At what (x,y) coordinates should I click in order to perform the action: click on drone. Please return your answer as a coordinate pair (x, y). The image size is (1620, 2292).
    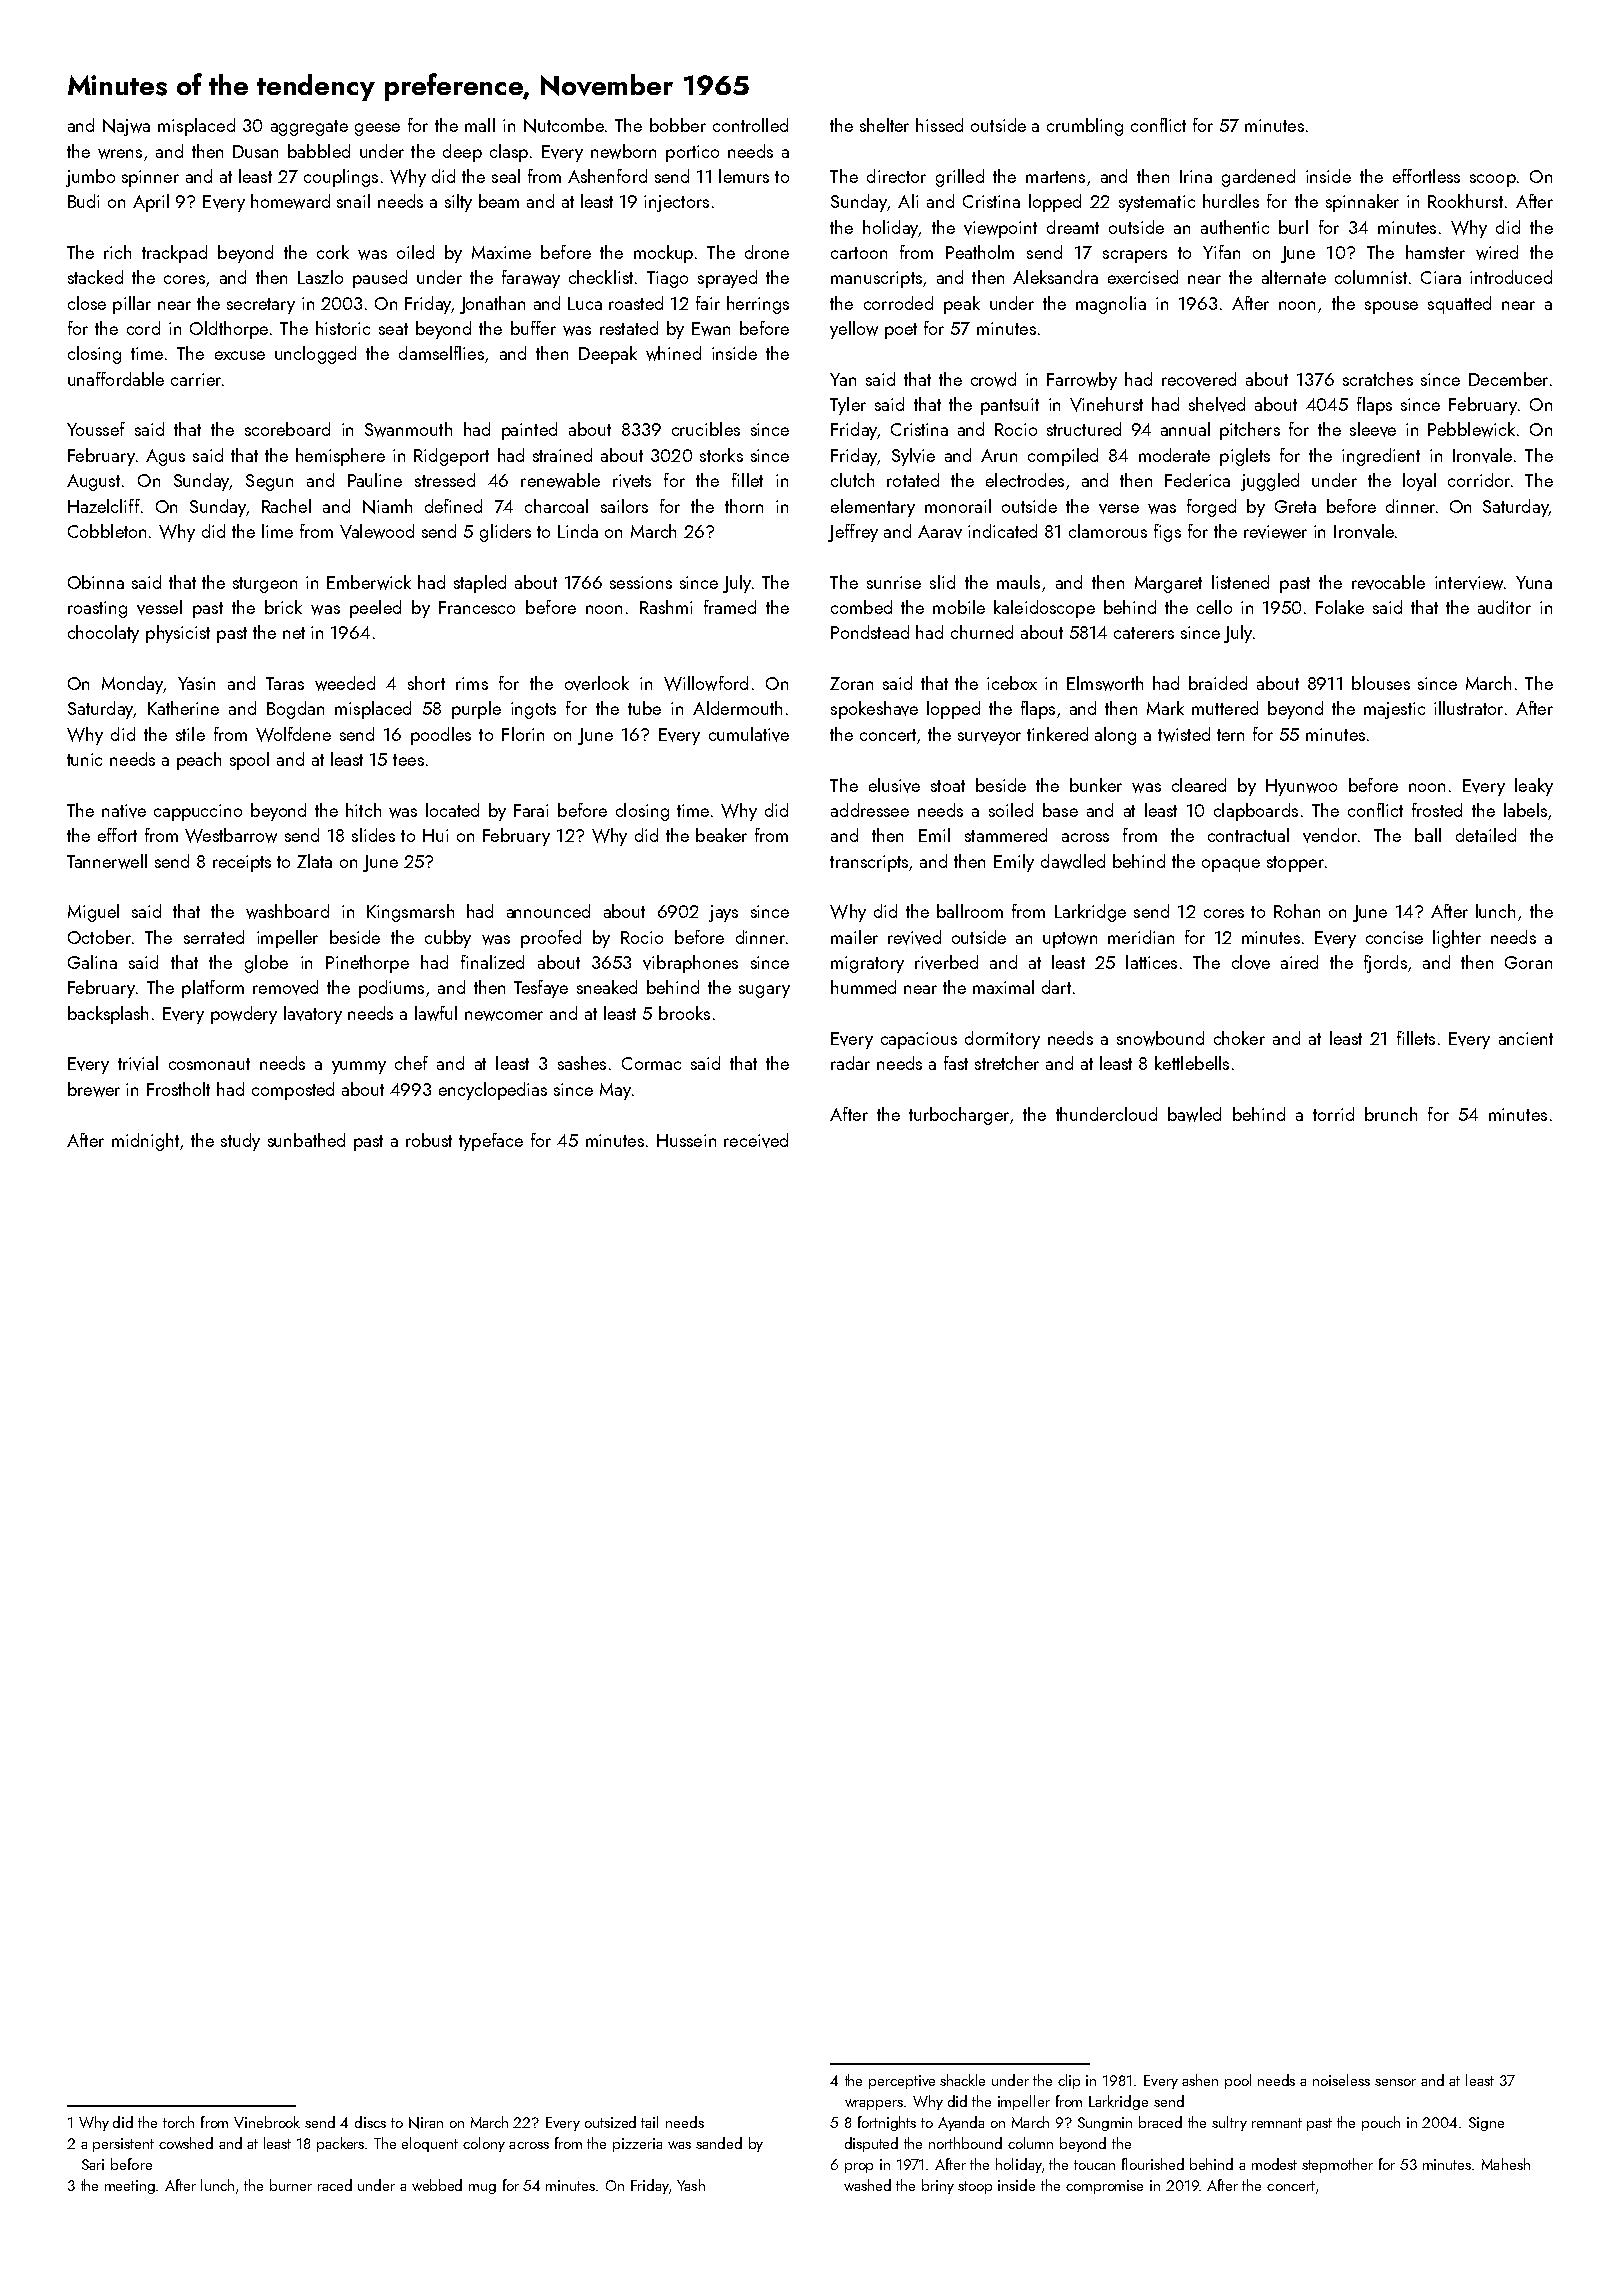
    Looking at the image, I should click on (767, 252).
